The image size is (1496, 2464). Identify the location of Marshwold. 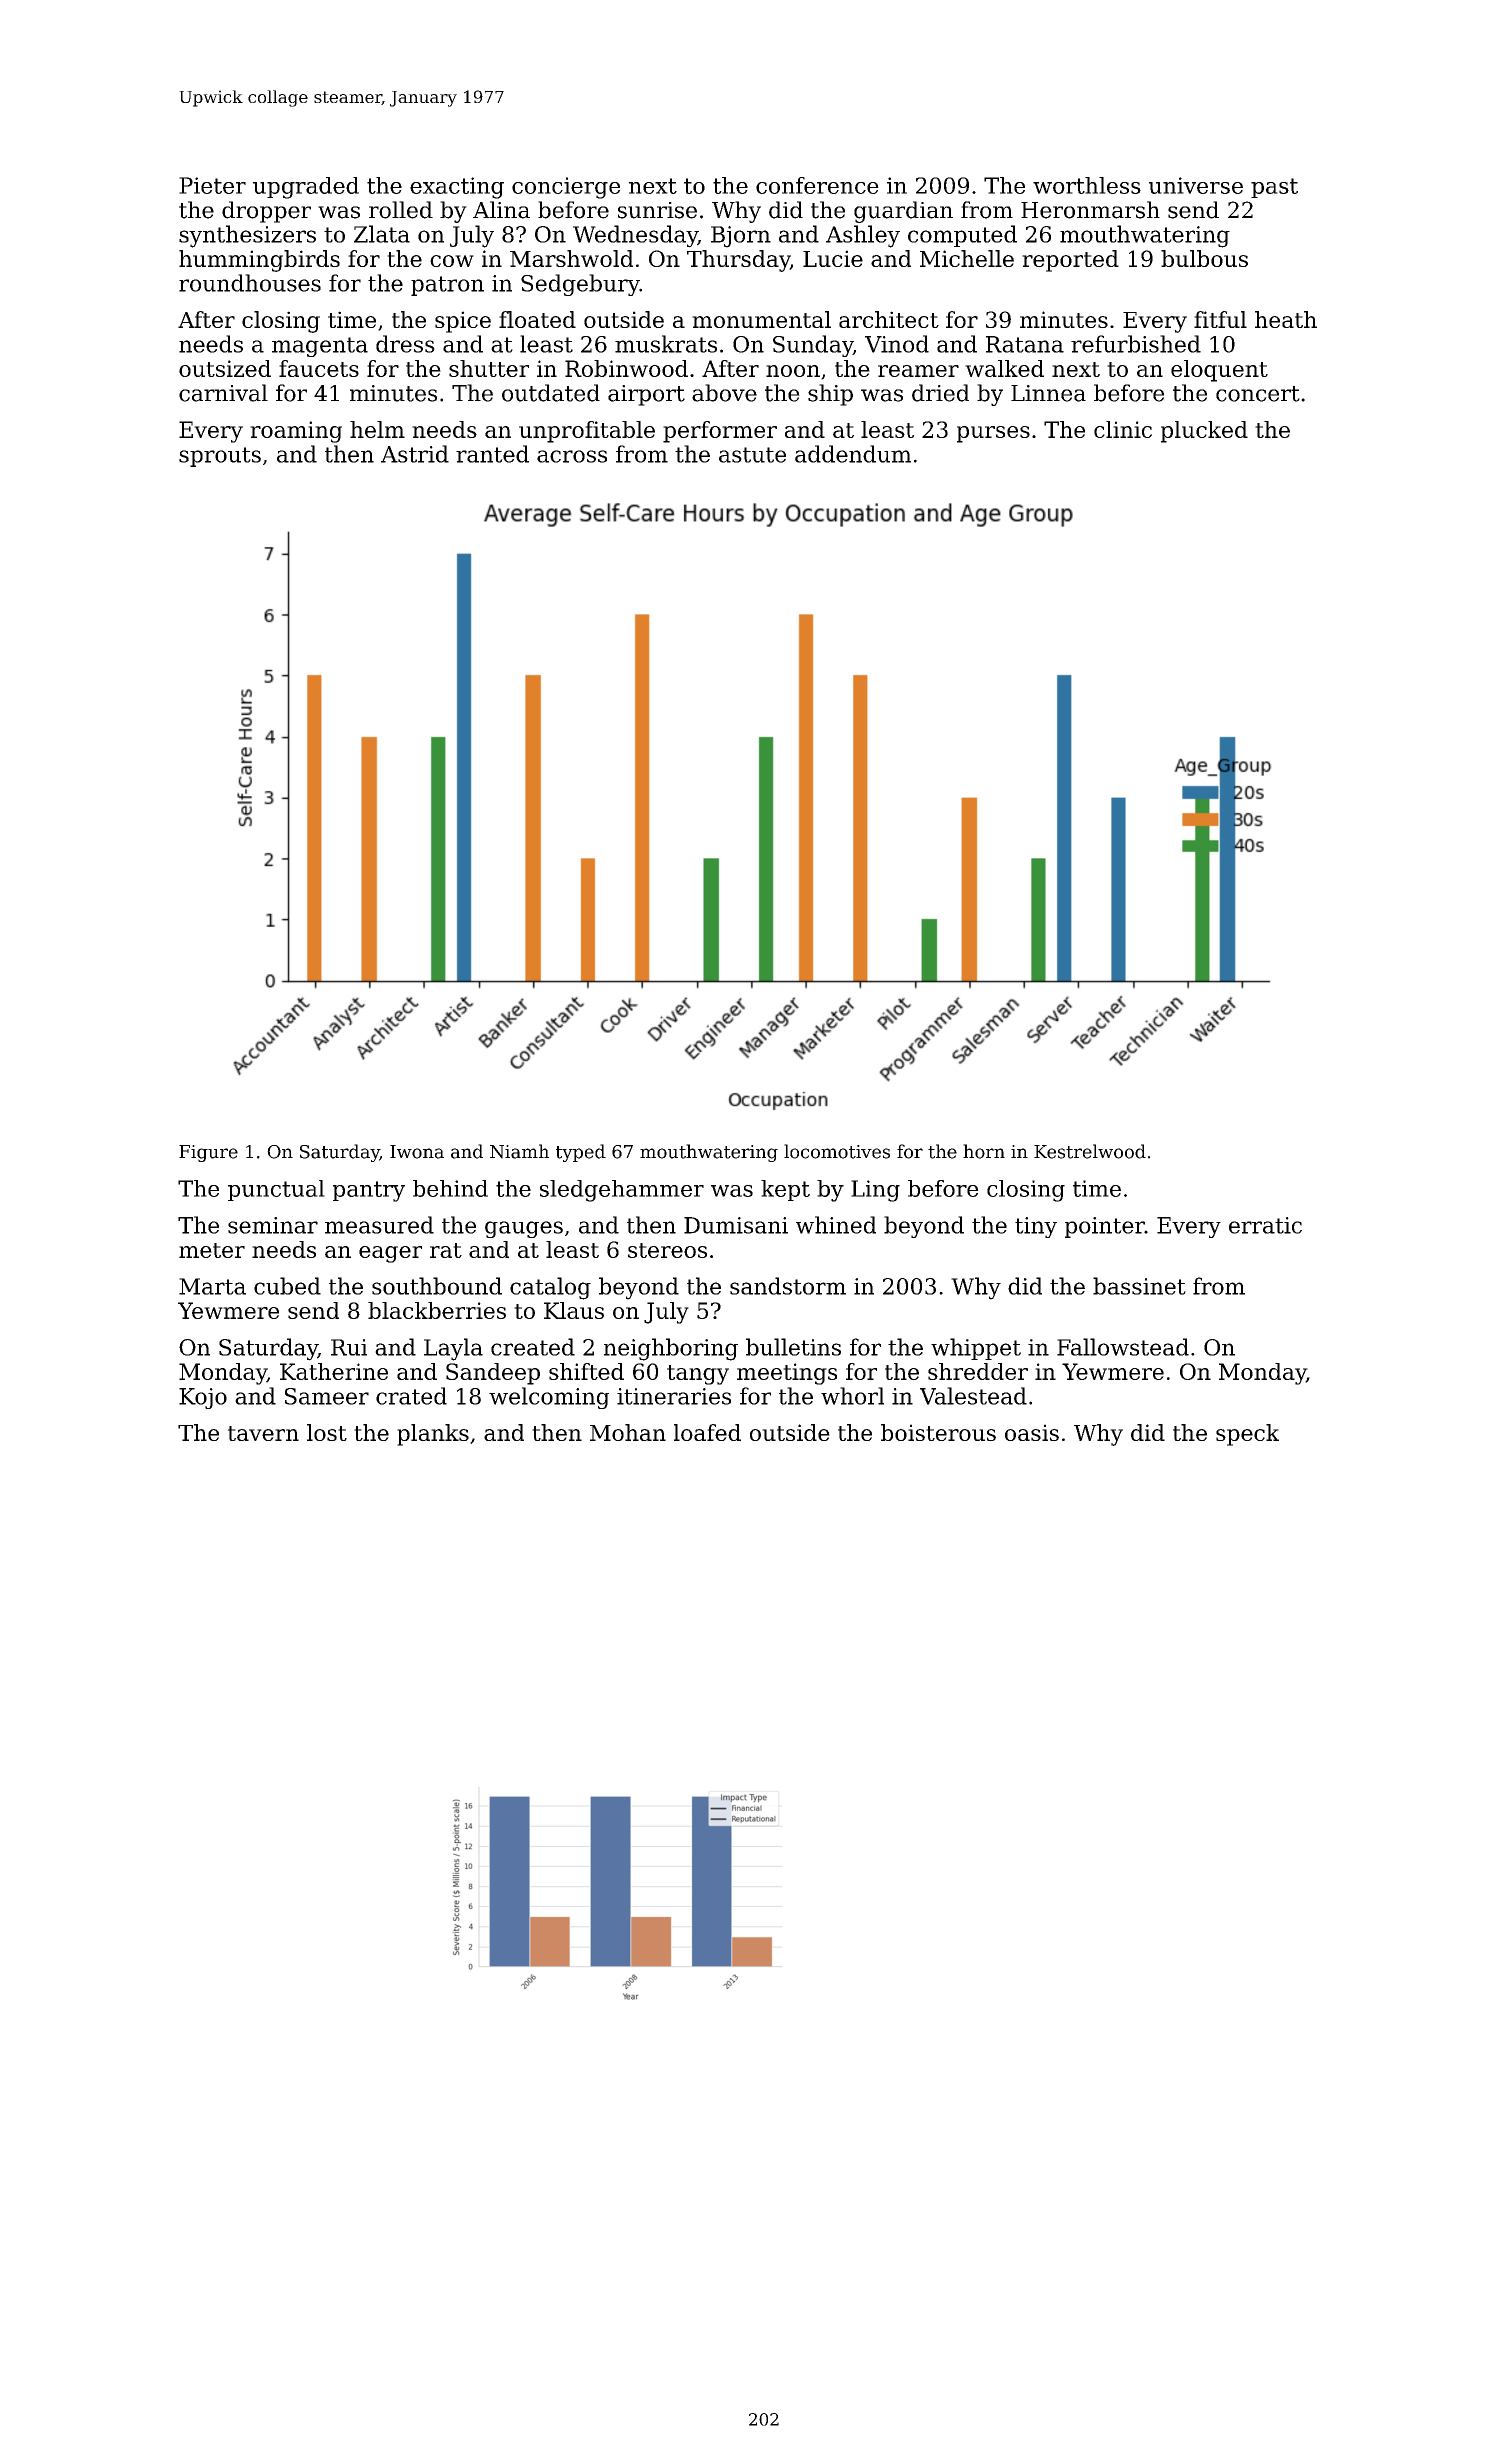
(571, 258).
